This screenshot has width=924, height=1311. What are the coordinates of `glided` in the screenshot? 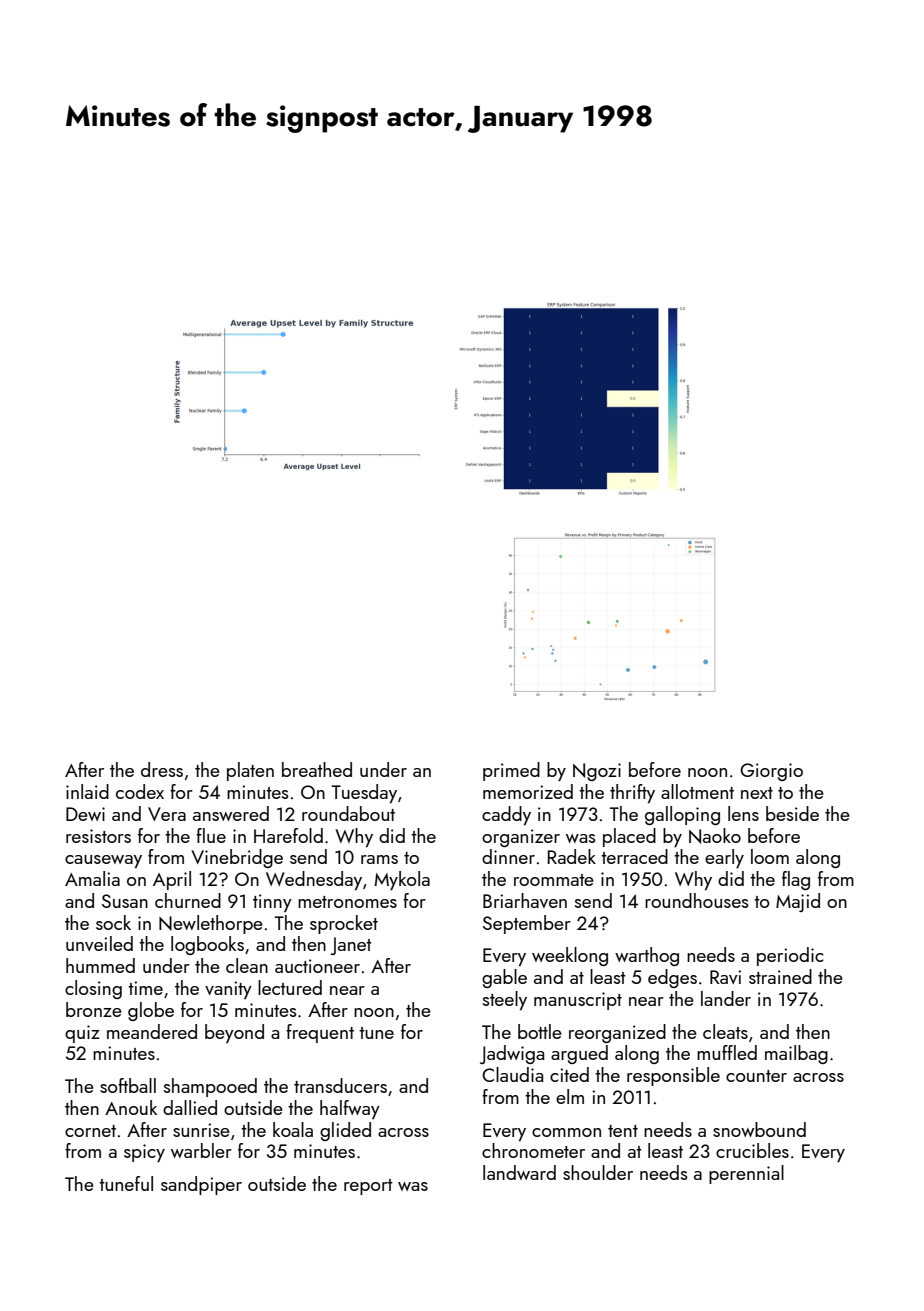 It's located at (345, 1131).
